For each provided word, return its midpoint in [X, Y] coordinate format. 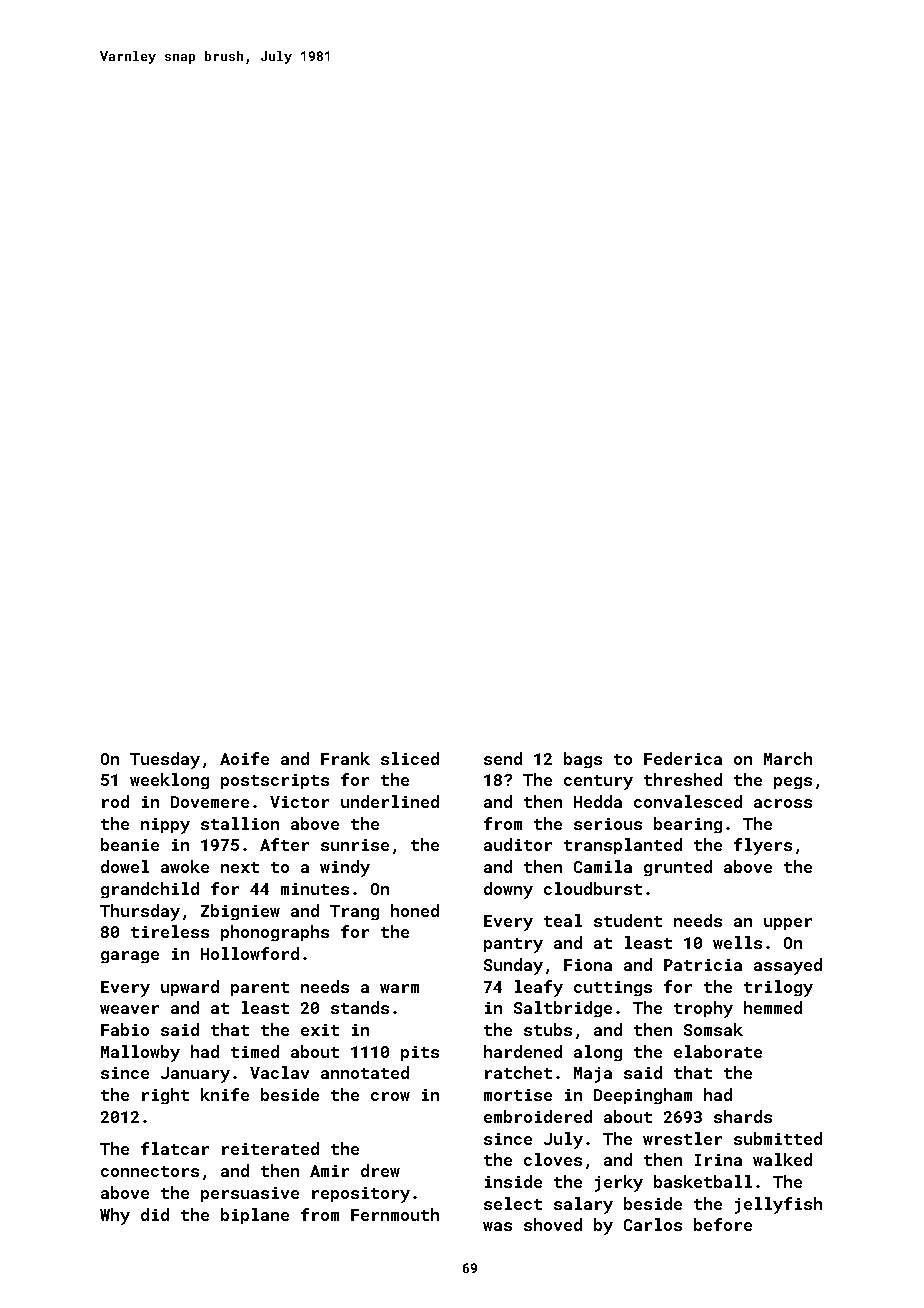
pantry [513, 945]
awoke [185, 866]
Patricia [703, 965]
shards [743, 1116]
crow [390, 1096]
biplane [255, 1216]
